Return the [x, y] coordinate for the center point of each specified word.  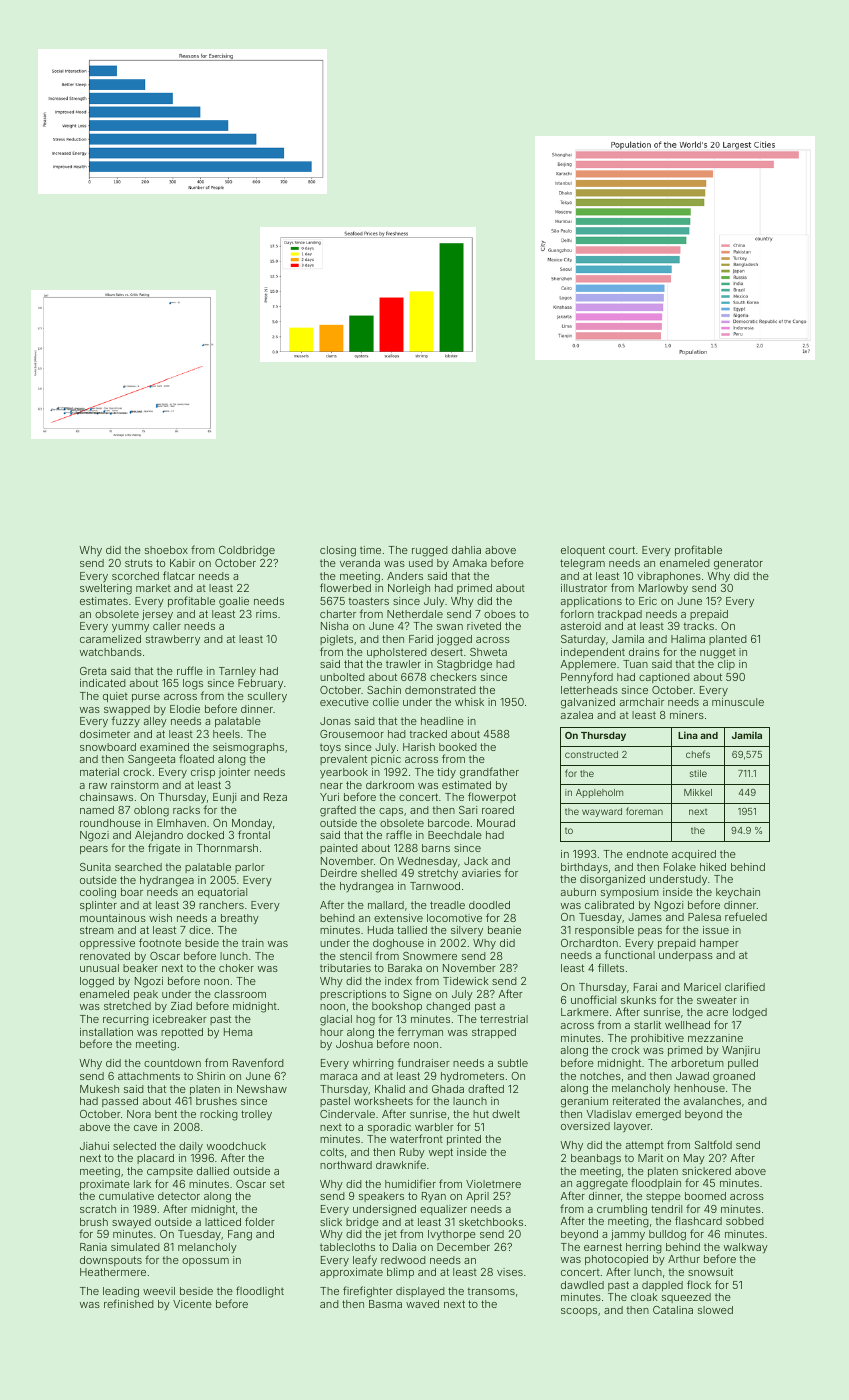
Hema [238, 1032]
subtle [513, 1063]
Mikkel [698, 792]
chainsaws [106, 797]
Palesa [704, 917]
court [622, 550]
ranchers [221, 905]
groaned [734, 1077]
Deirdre [339, 873]
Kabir [182, 563]
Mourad [496, 823]
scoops [579, 1312]
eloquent [583, 551]
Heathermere [113, 1272]
